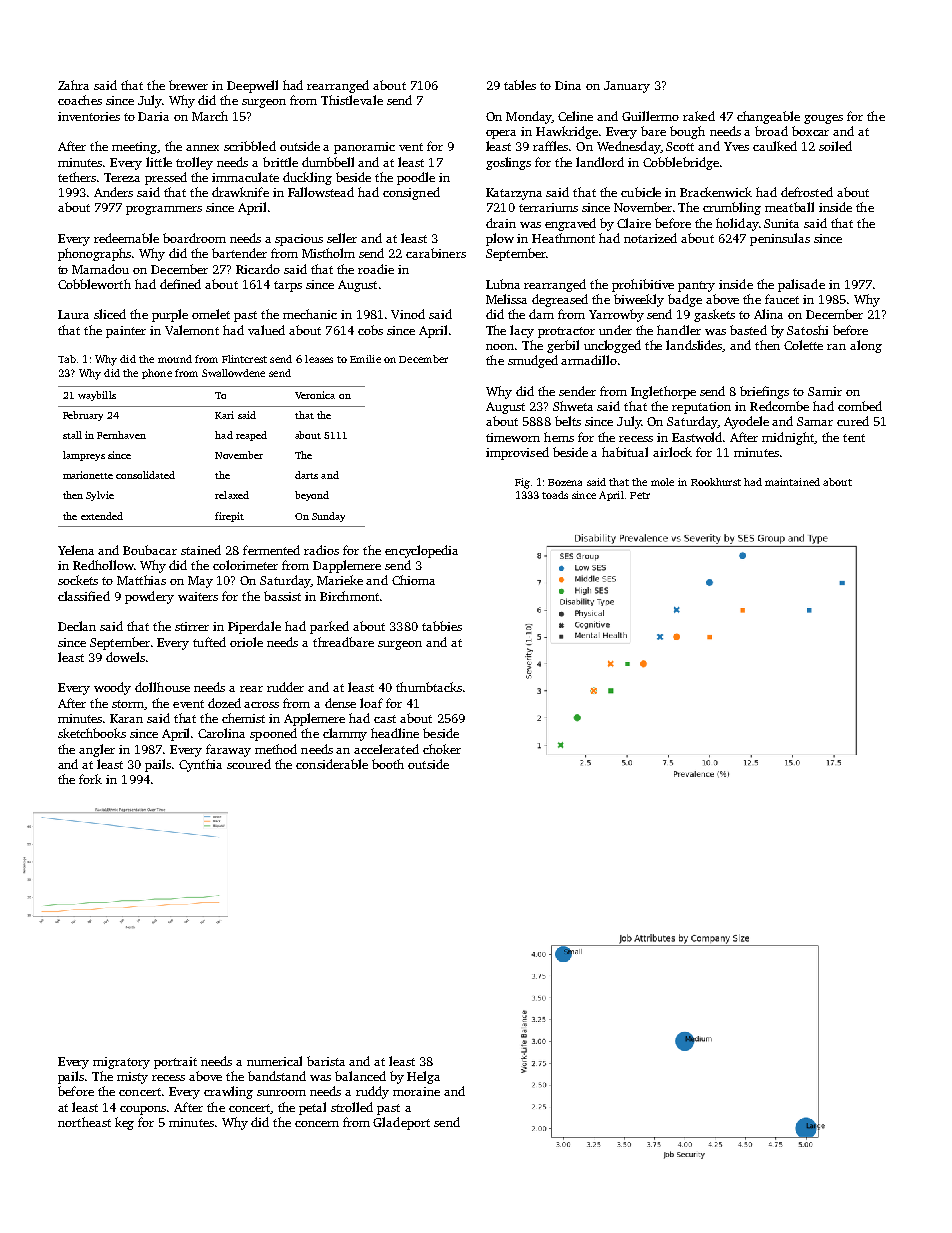 Image resolution: width=952 pixels, height=1233 pixels. Describe the element at coordinates (277, 1076) in the screenshot. I see `bandstand` at that location.
